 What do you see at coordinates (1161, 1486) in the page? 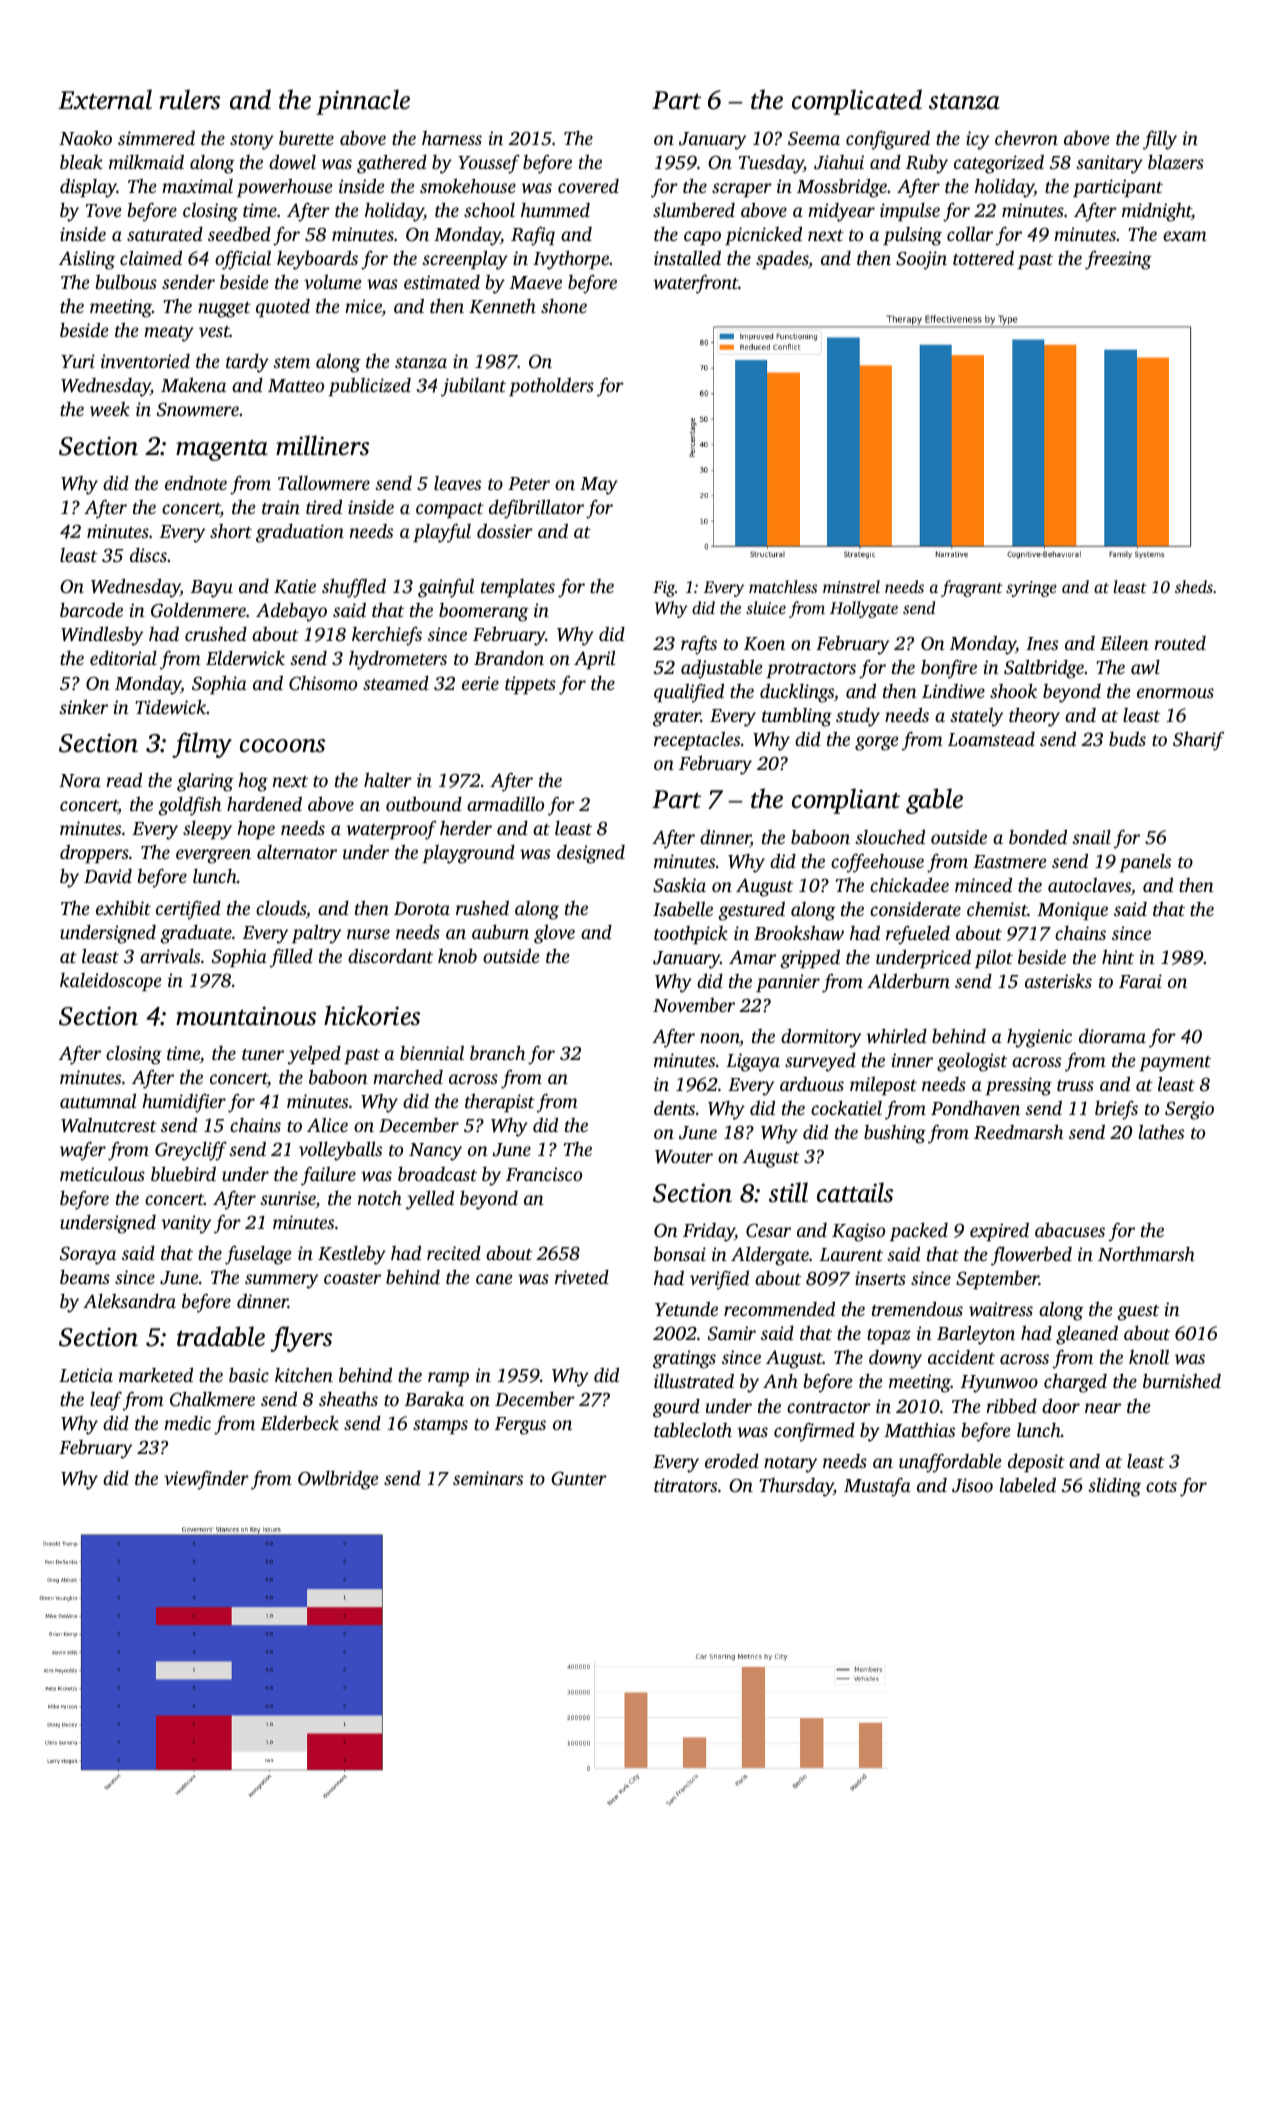
I see `cots` at bounding box center [1161, 1486].
